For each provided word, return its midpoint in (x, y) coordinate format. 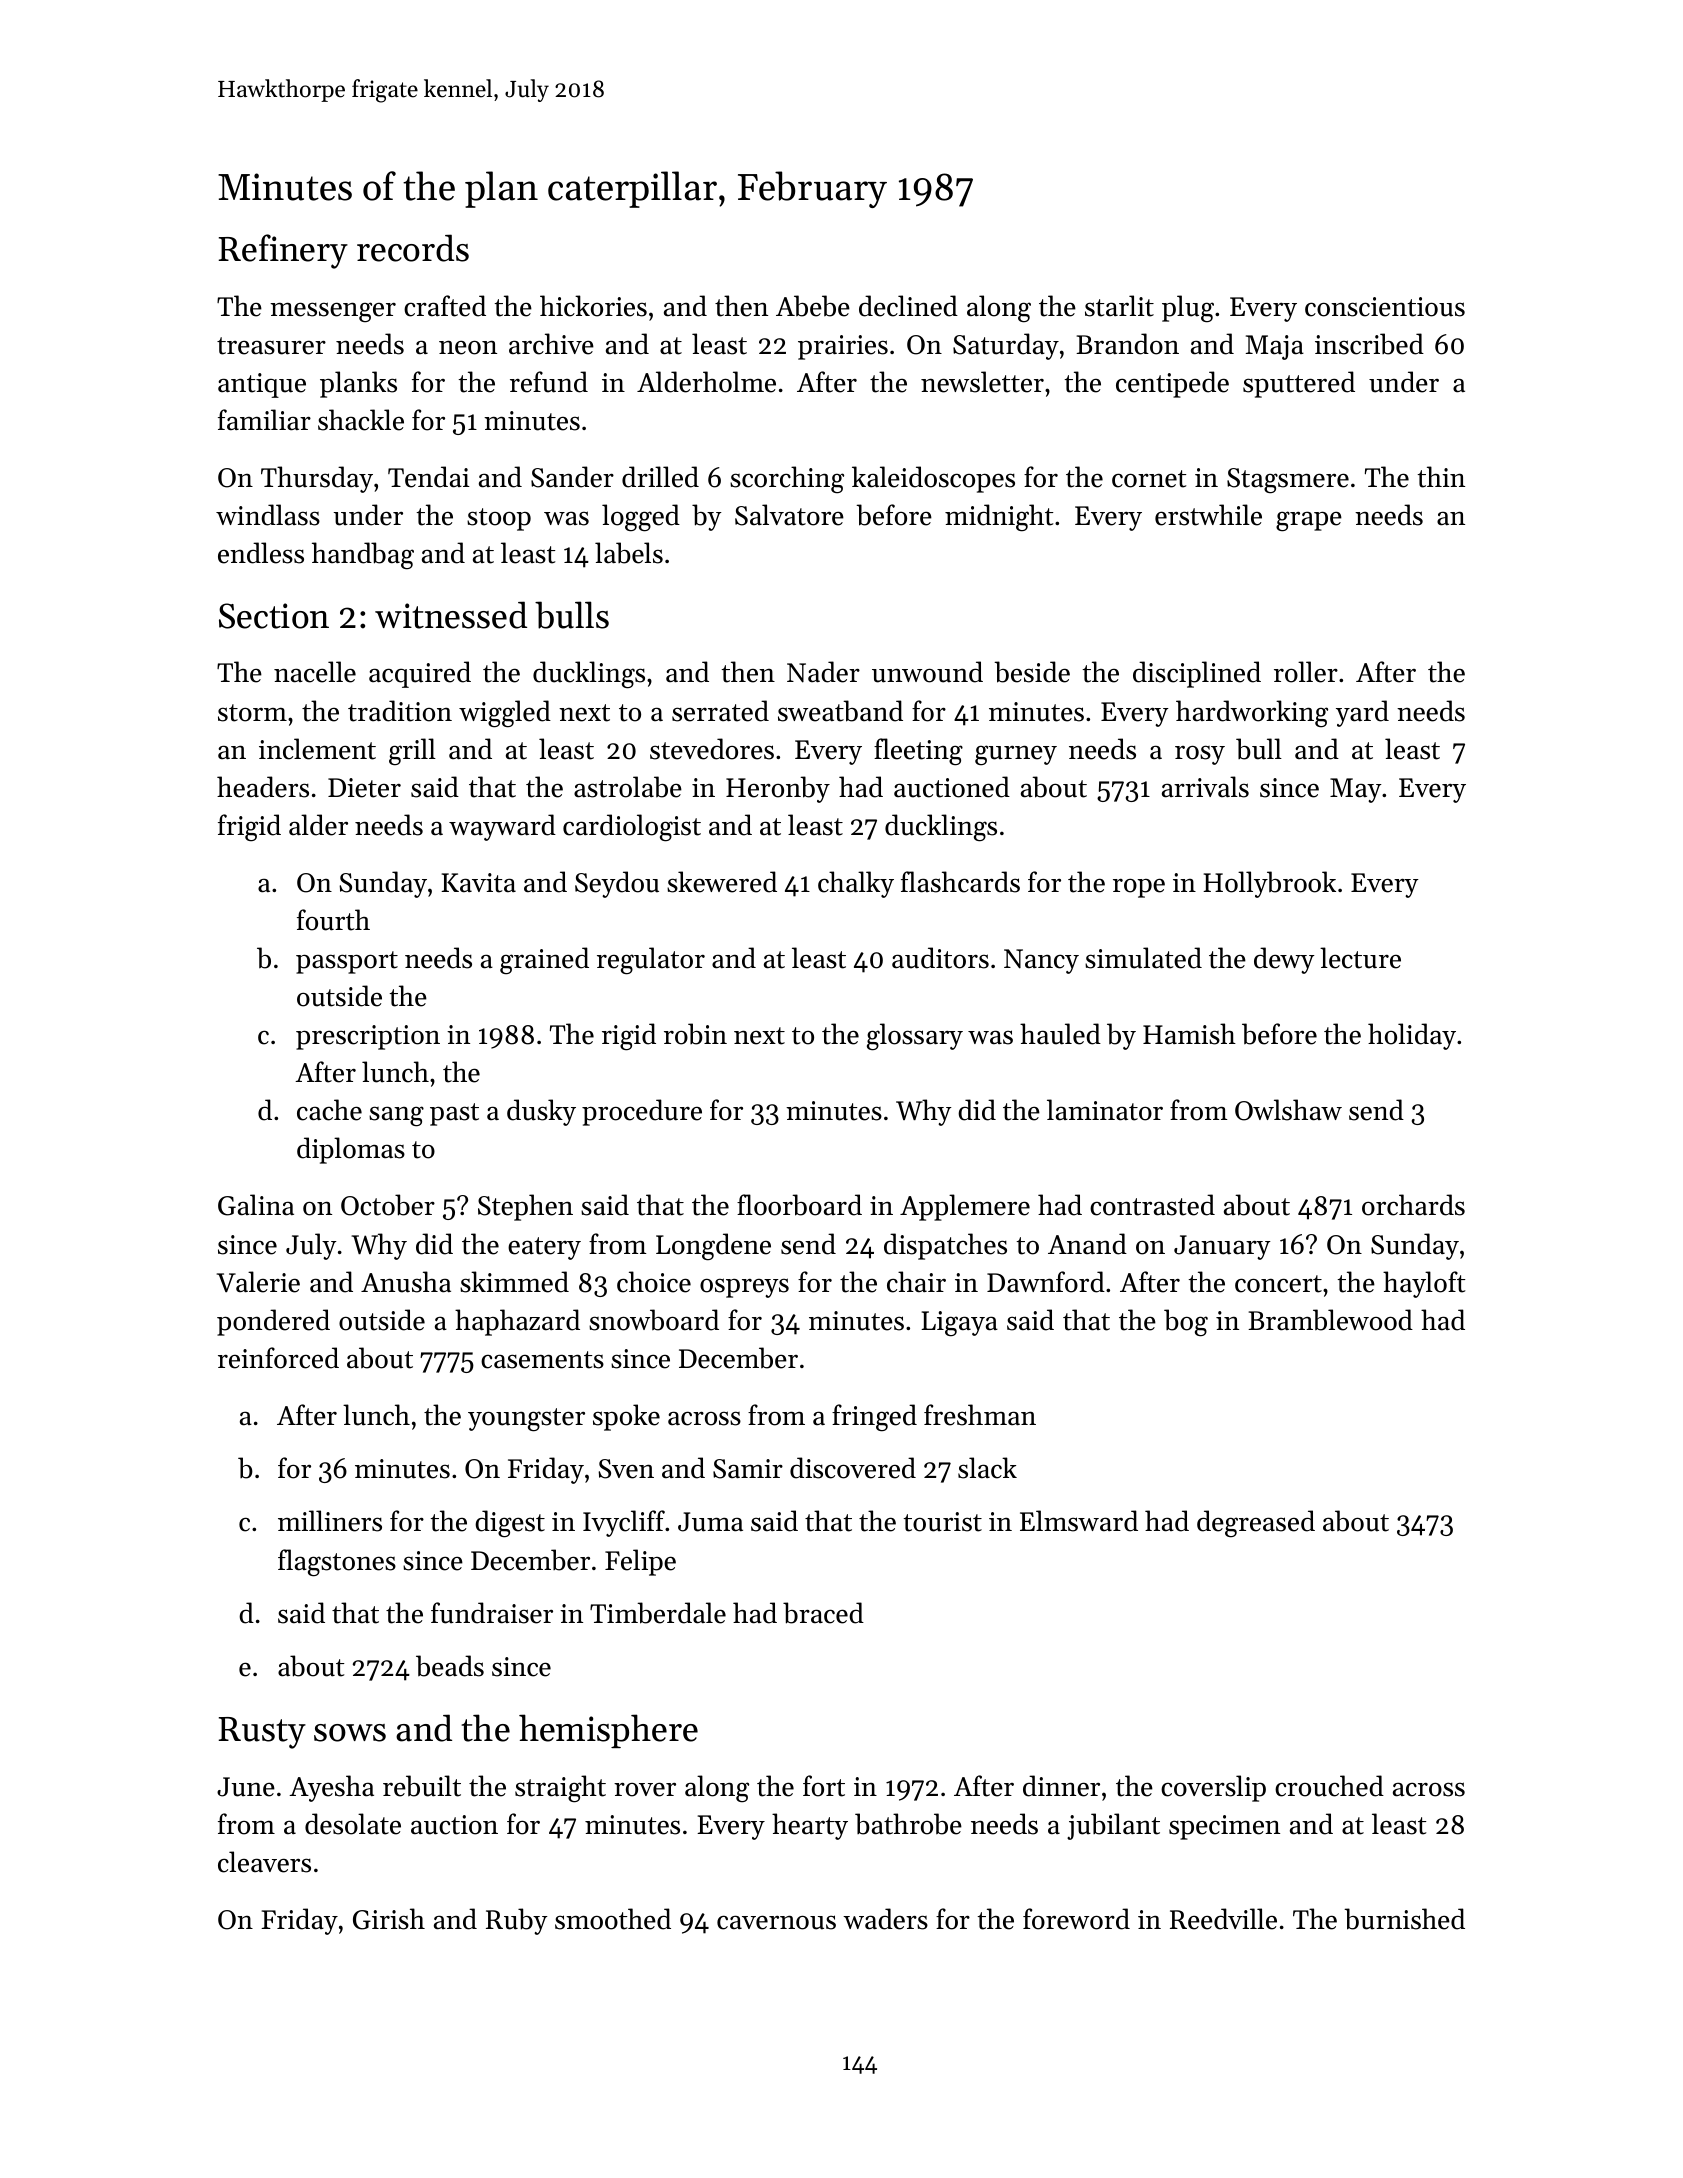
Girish (389, 1919)
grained (544, 960)
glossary (915, 1037)
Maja (1275, 347)
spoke (626, 1417)
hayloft (1424, 1284)
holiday (1412, 1036)
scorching (787, 479)
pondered (273, 1322)
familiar (264, 420)
